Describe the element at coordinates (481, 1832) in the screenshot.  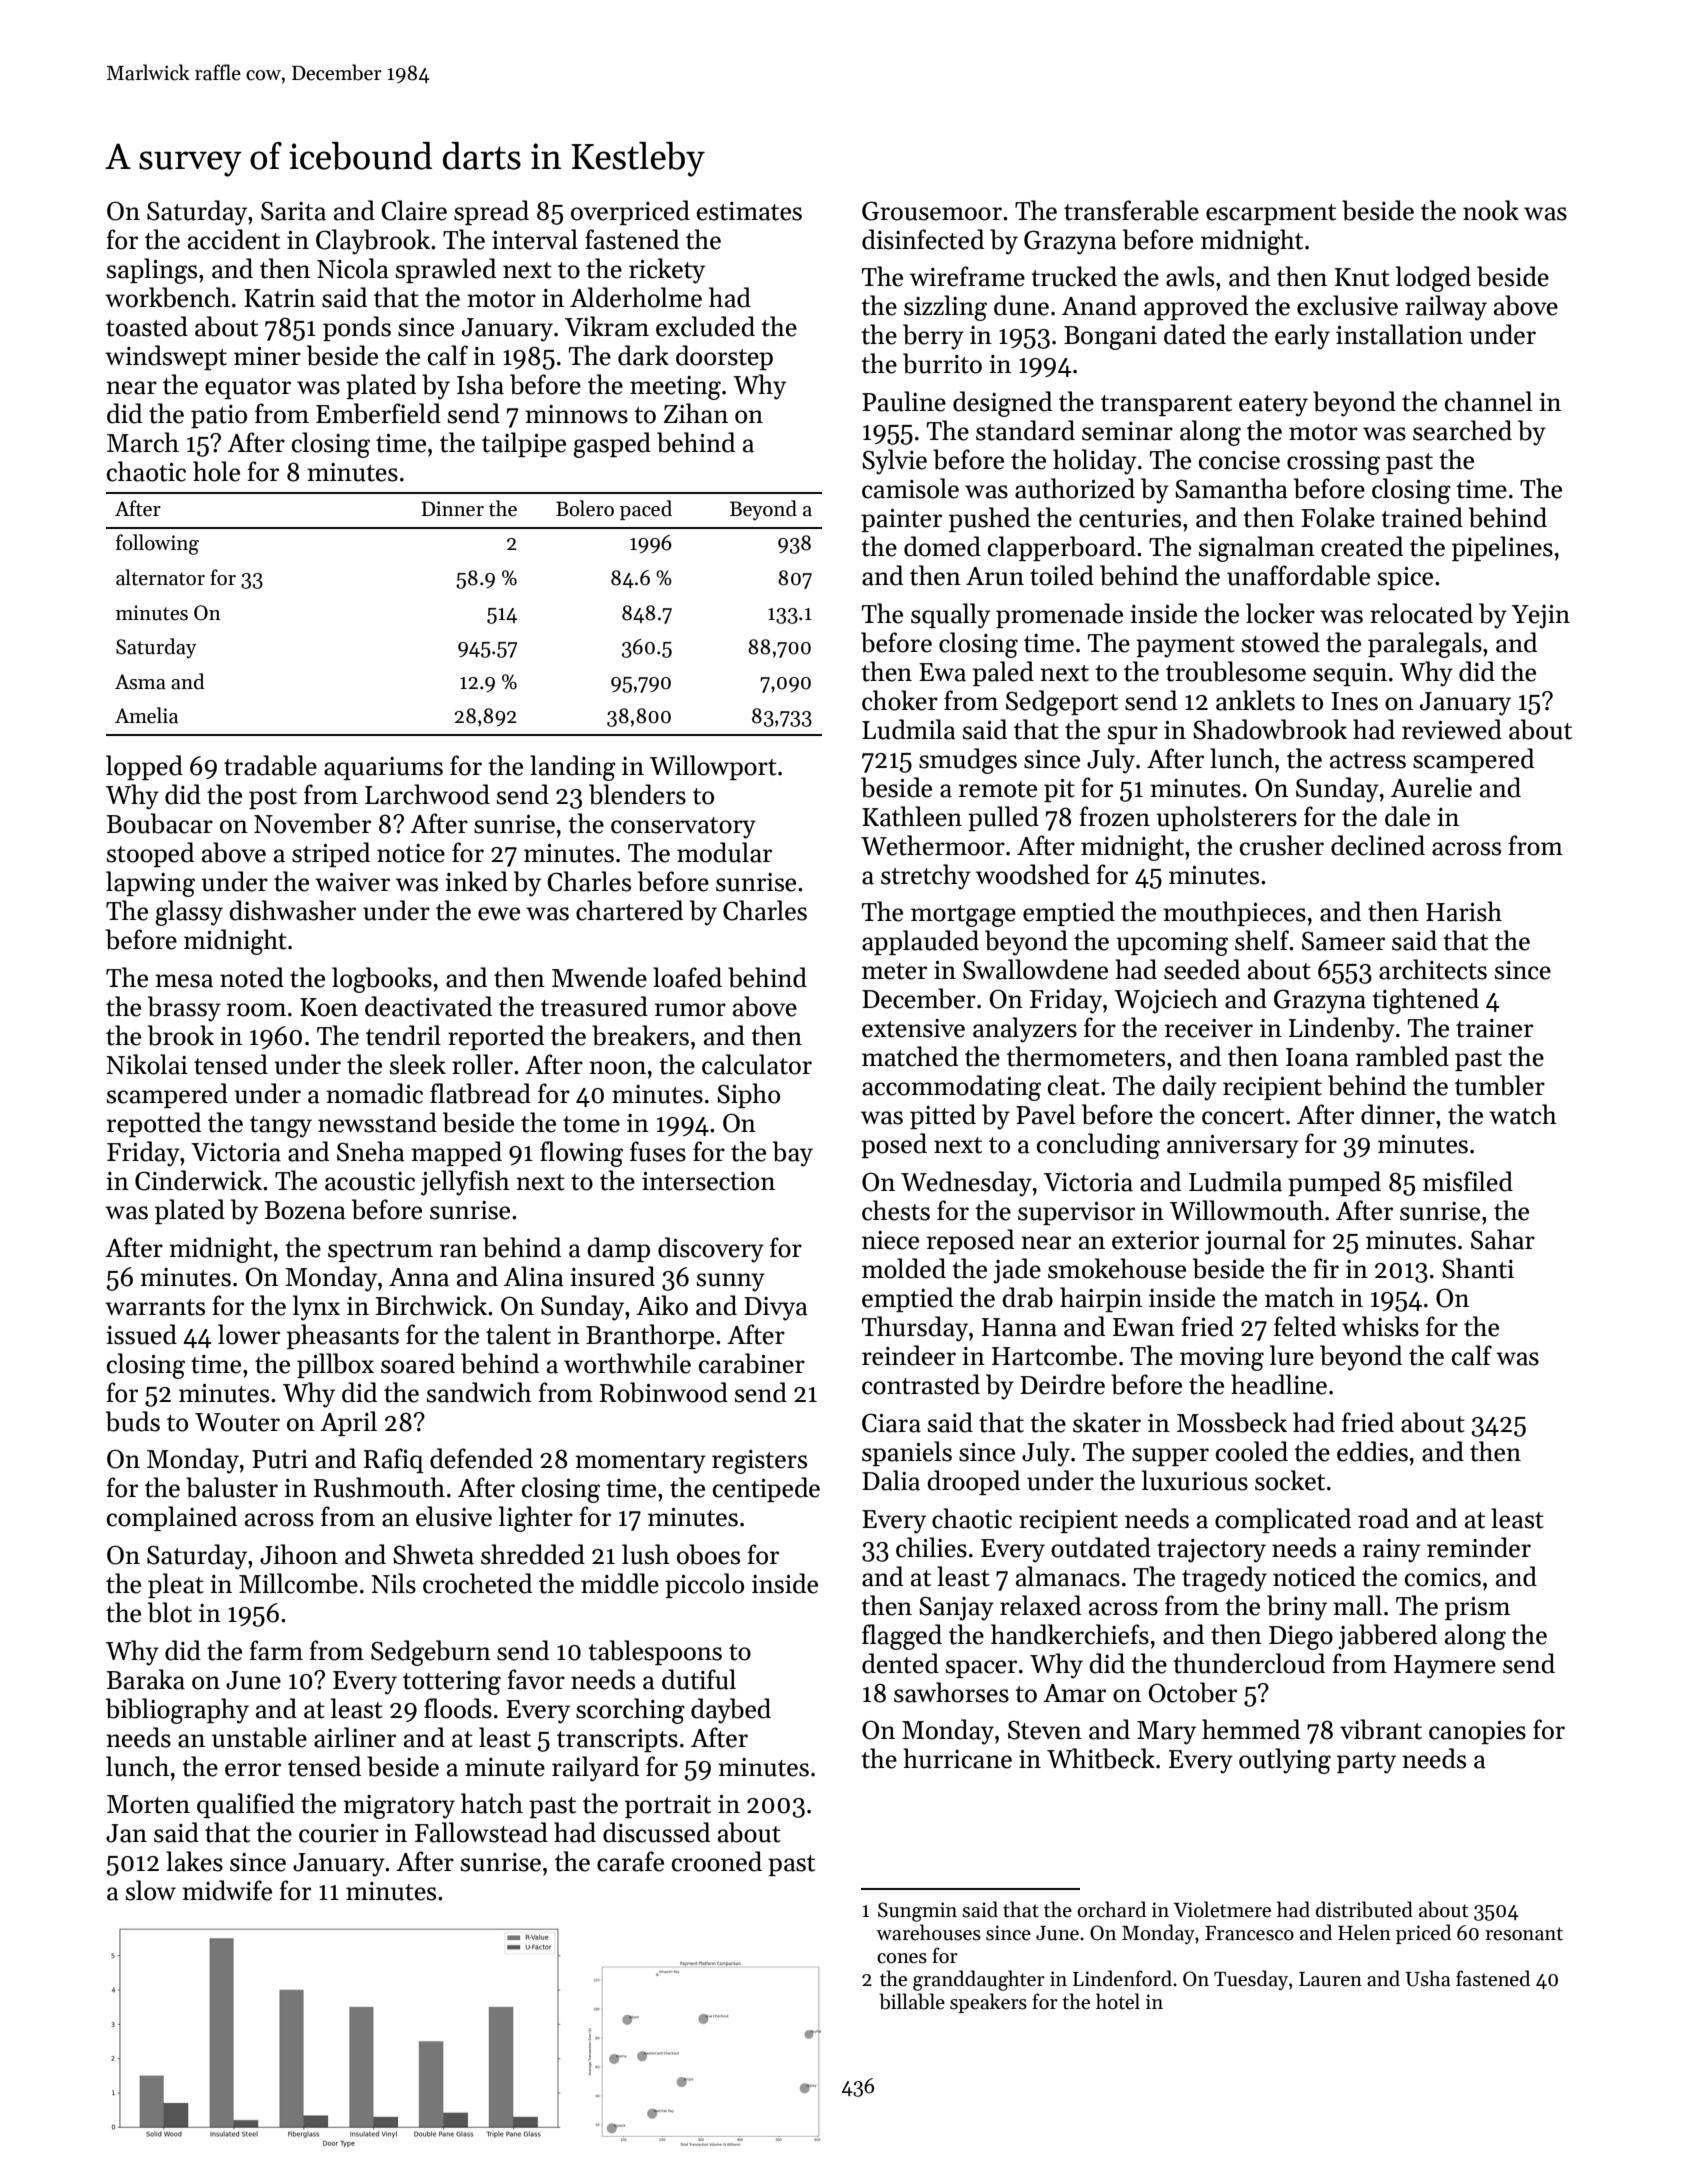
I see `Fallowstead` at that location.
